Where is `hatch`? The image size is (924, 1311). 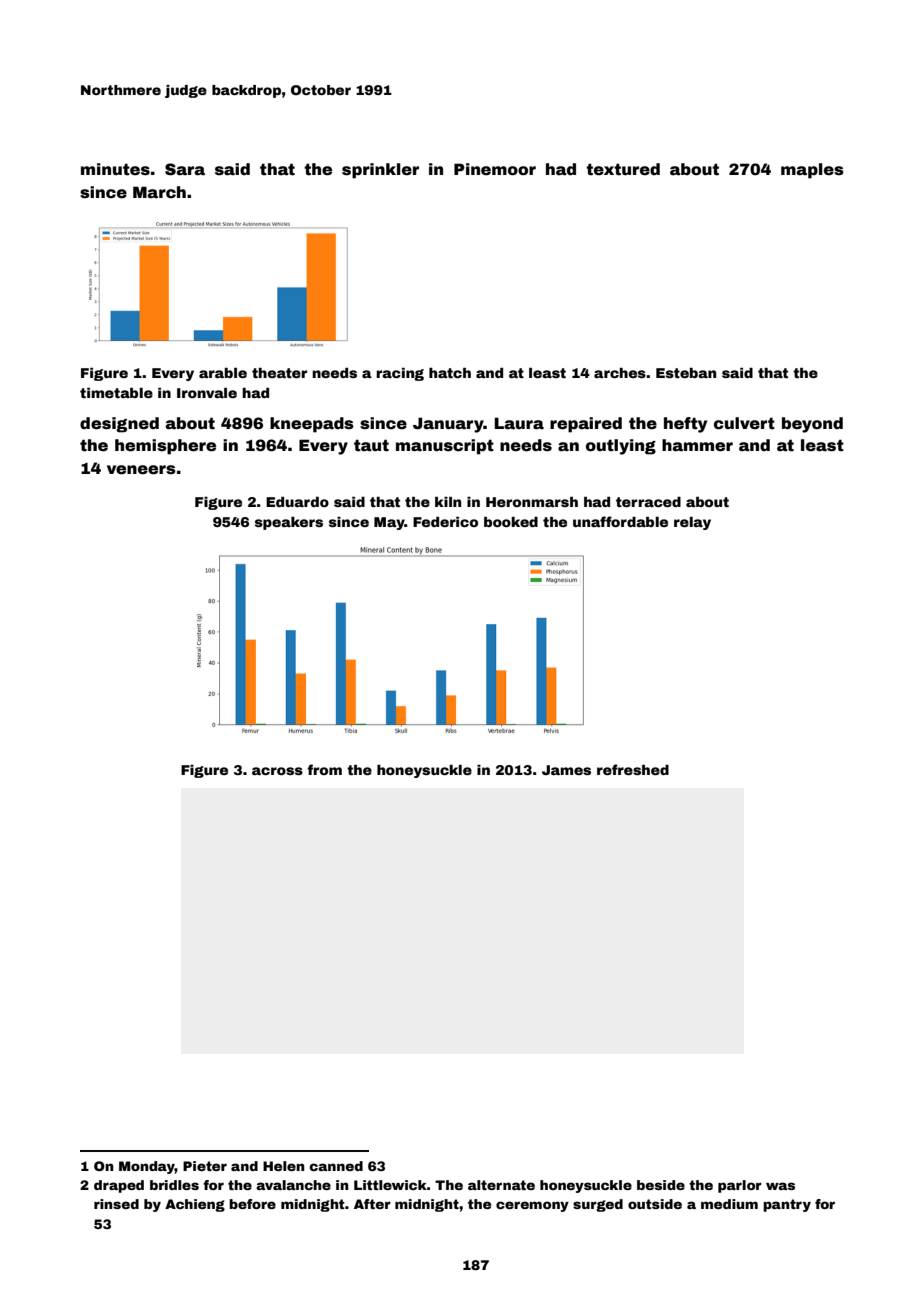 hatch is located at coordinates (450, 373).
